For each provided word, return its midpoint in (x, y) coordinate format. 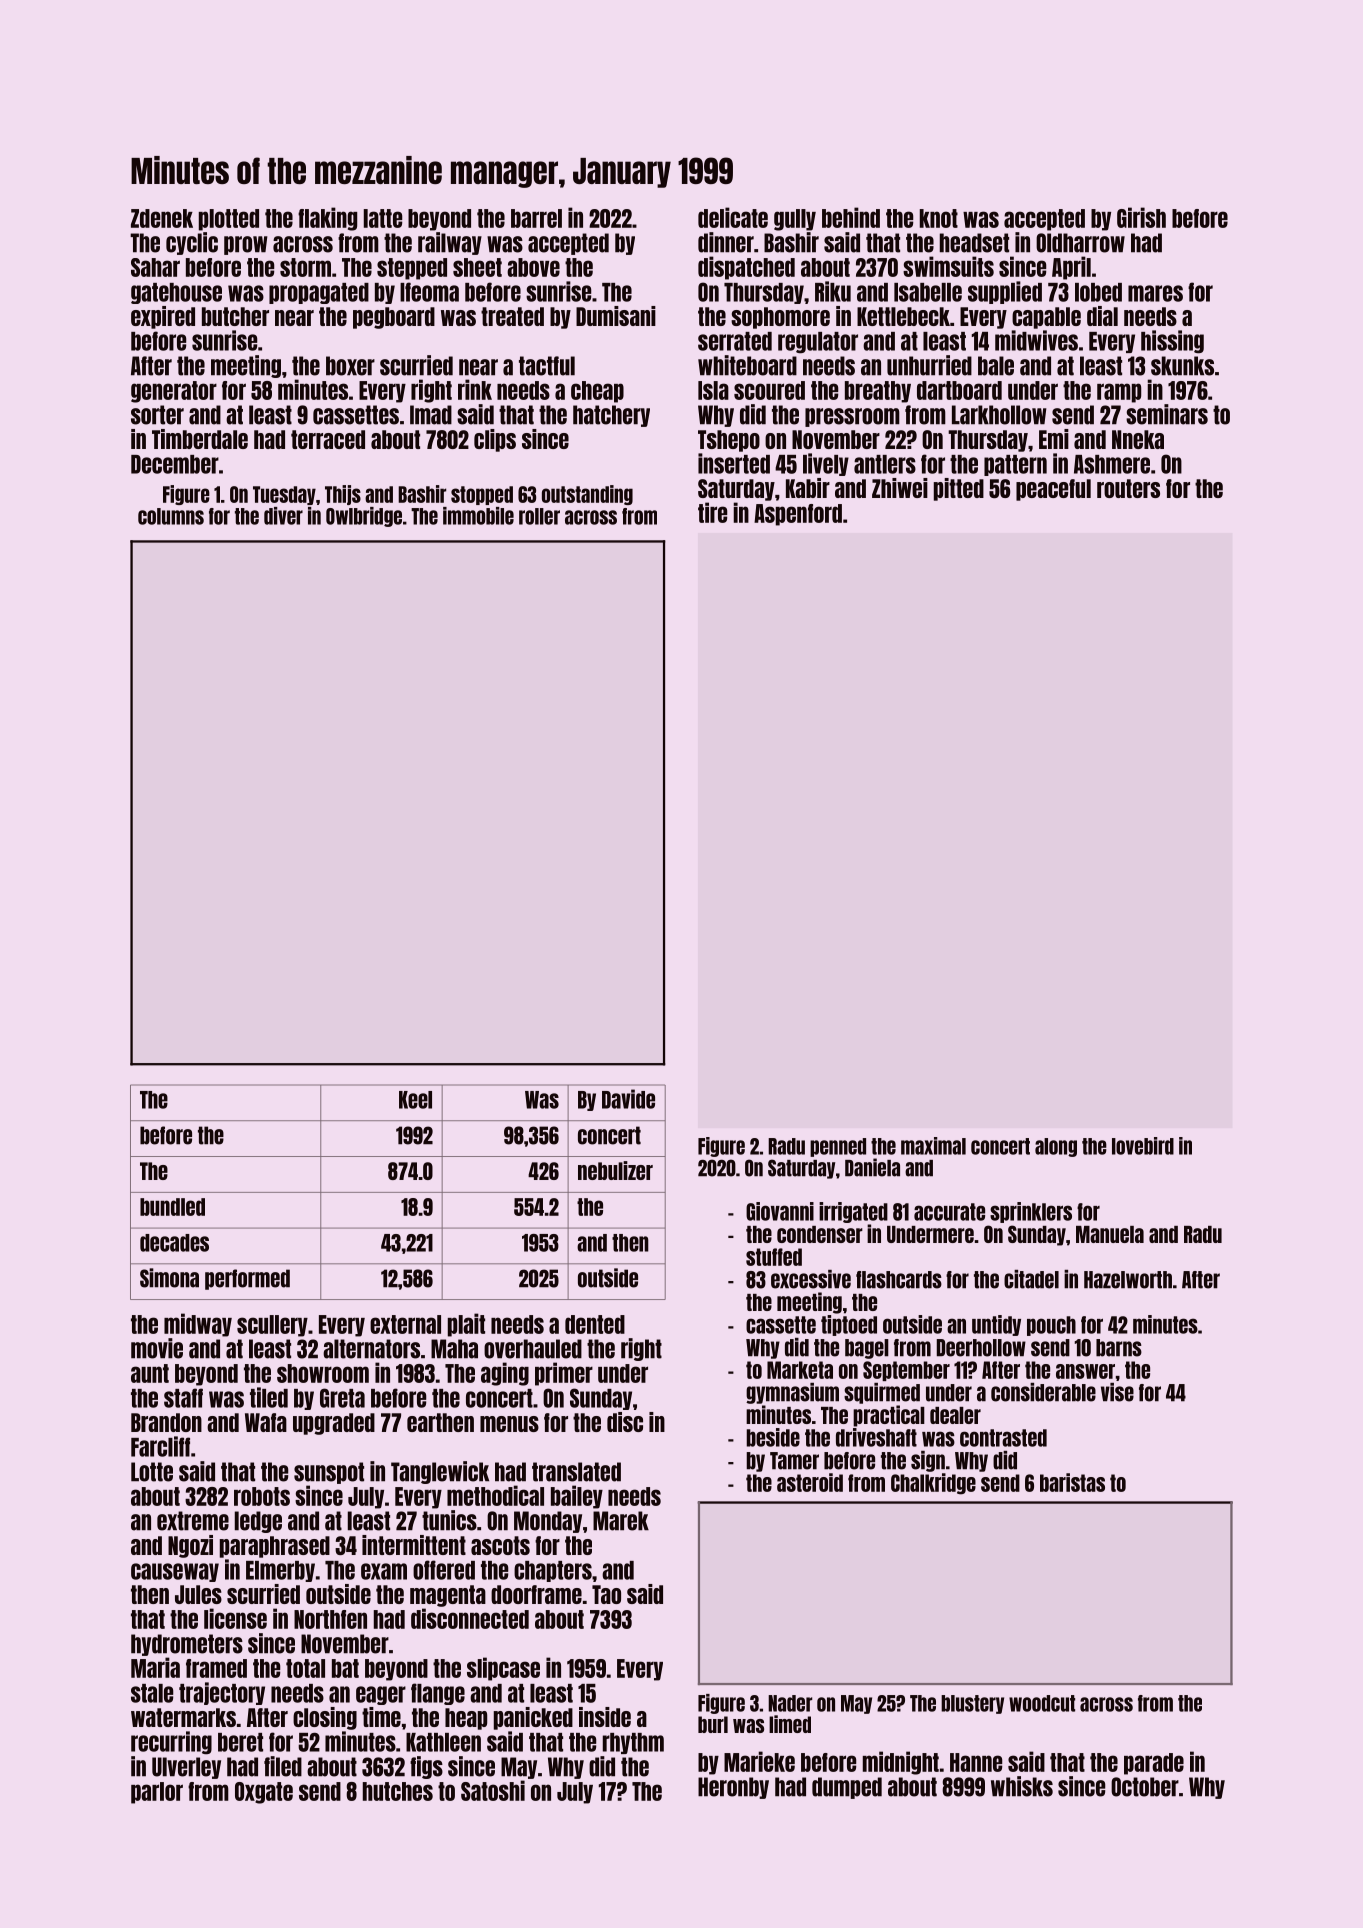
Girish (1141, 217)
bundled (172, 1207)
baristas (1072, 1482)
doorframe (536, 1594)
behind (851, 217)
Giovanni (780, 1211)
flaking (327, 219)
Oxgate (264, 1793)
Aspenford (798, 515)
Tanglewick (440, 1472)
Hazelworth (1128, 1280)
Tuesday (284, 495)
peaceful (1053, 490)
